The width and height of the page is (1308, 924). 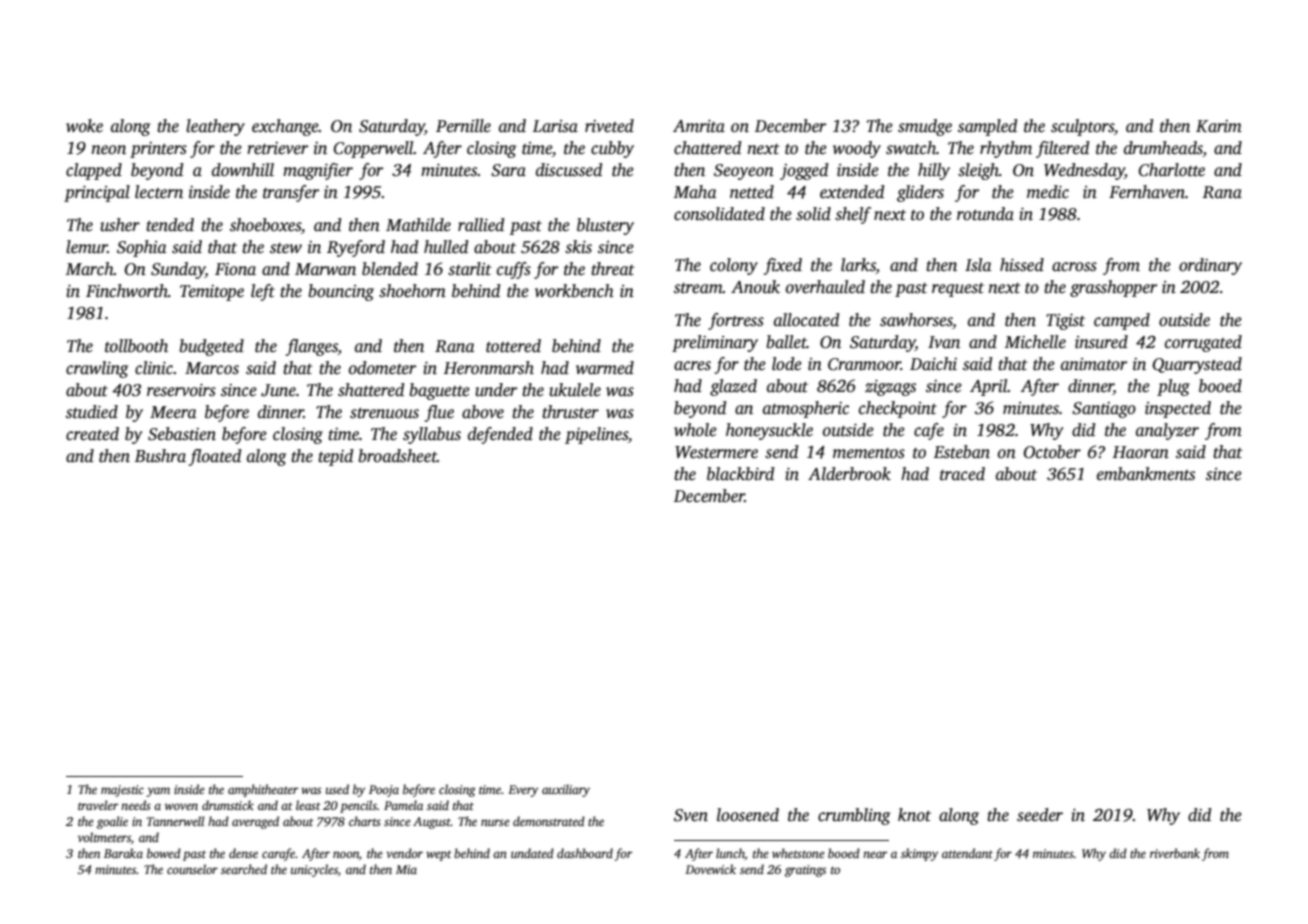 I want to click on flanges, so click(x=312, y=347).
